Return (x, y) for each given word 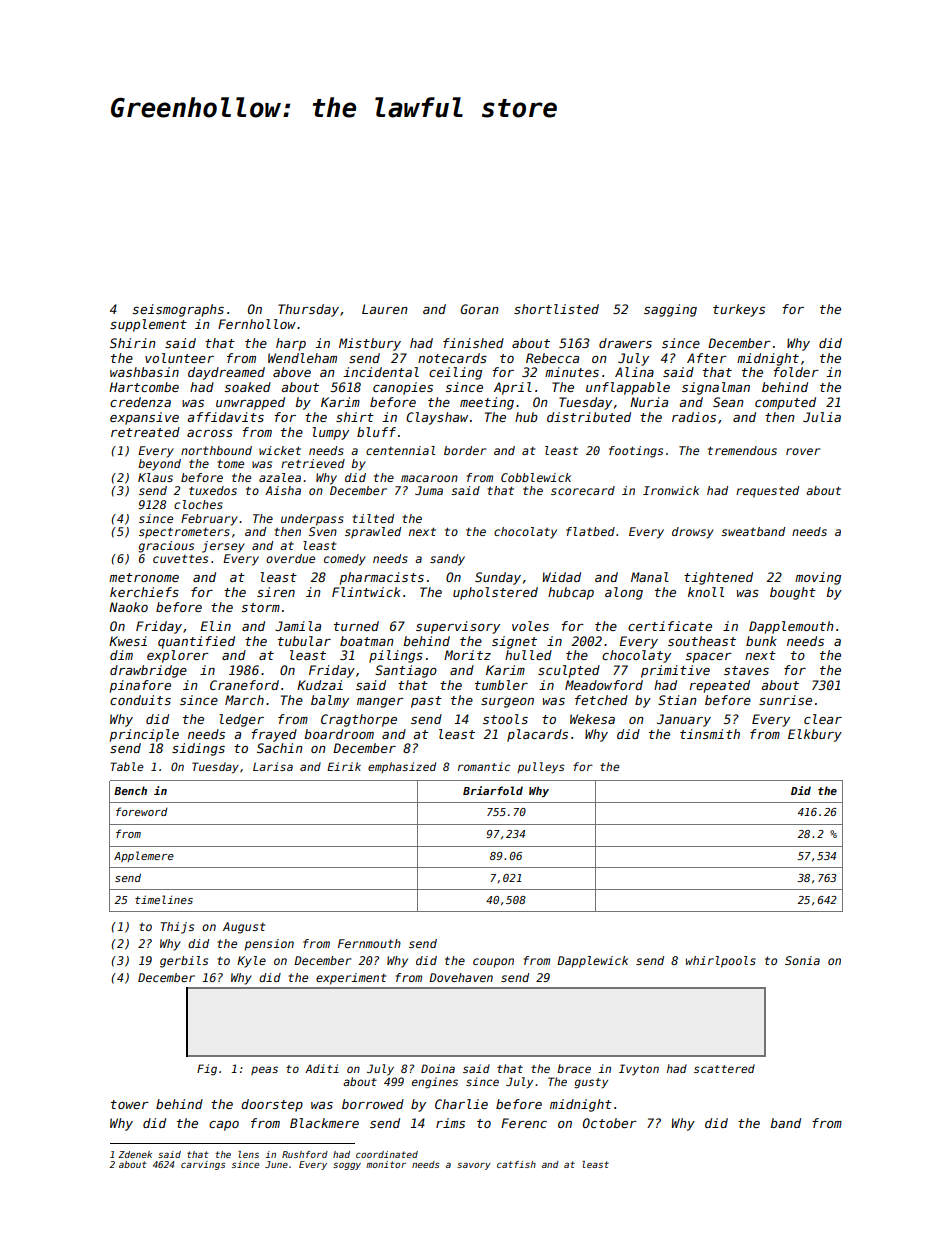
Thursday (308, 310)
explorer (178, 656)
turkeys (739, 310)
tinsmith (710, 734)
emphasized (402, 767)
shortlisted (556, 309)
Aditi (322, 1068)
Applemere (144, 856)
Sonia (802, 960)
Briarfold (493, 790)
